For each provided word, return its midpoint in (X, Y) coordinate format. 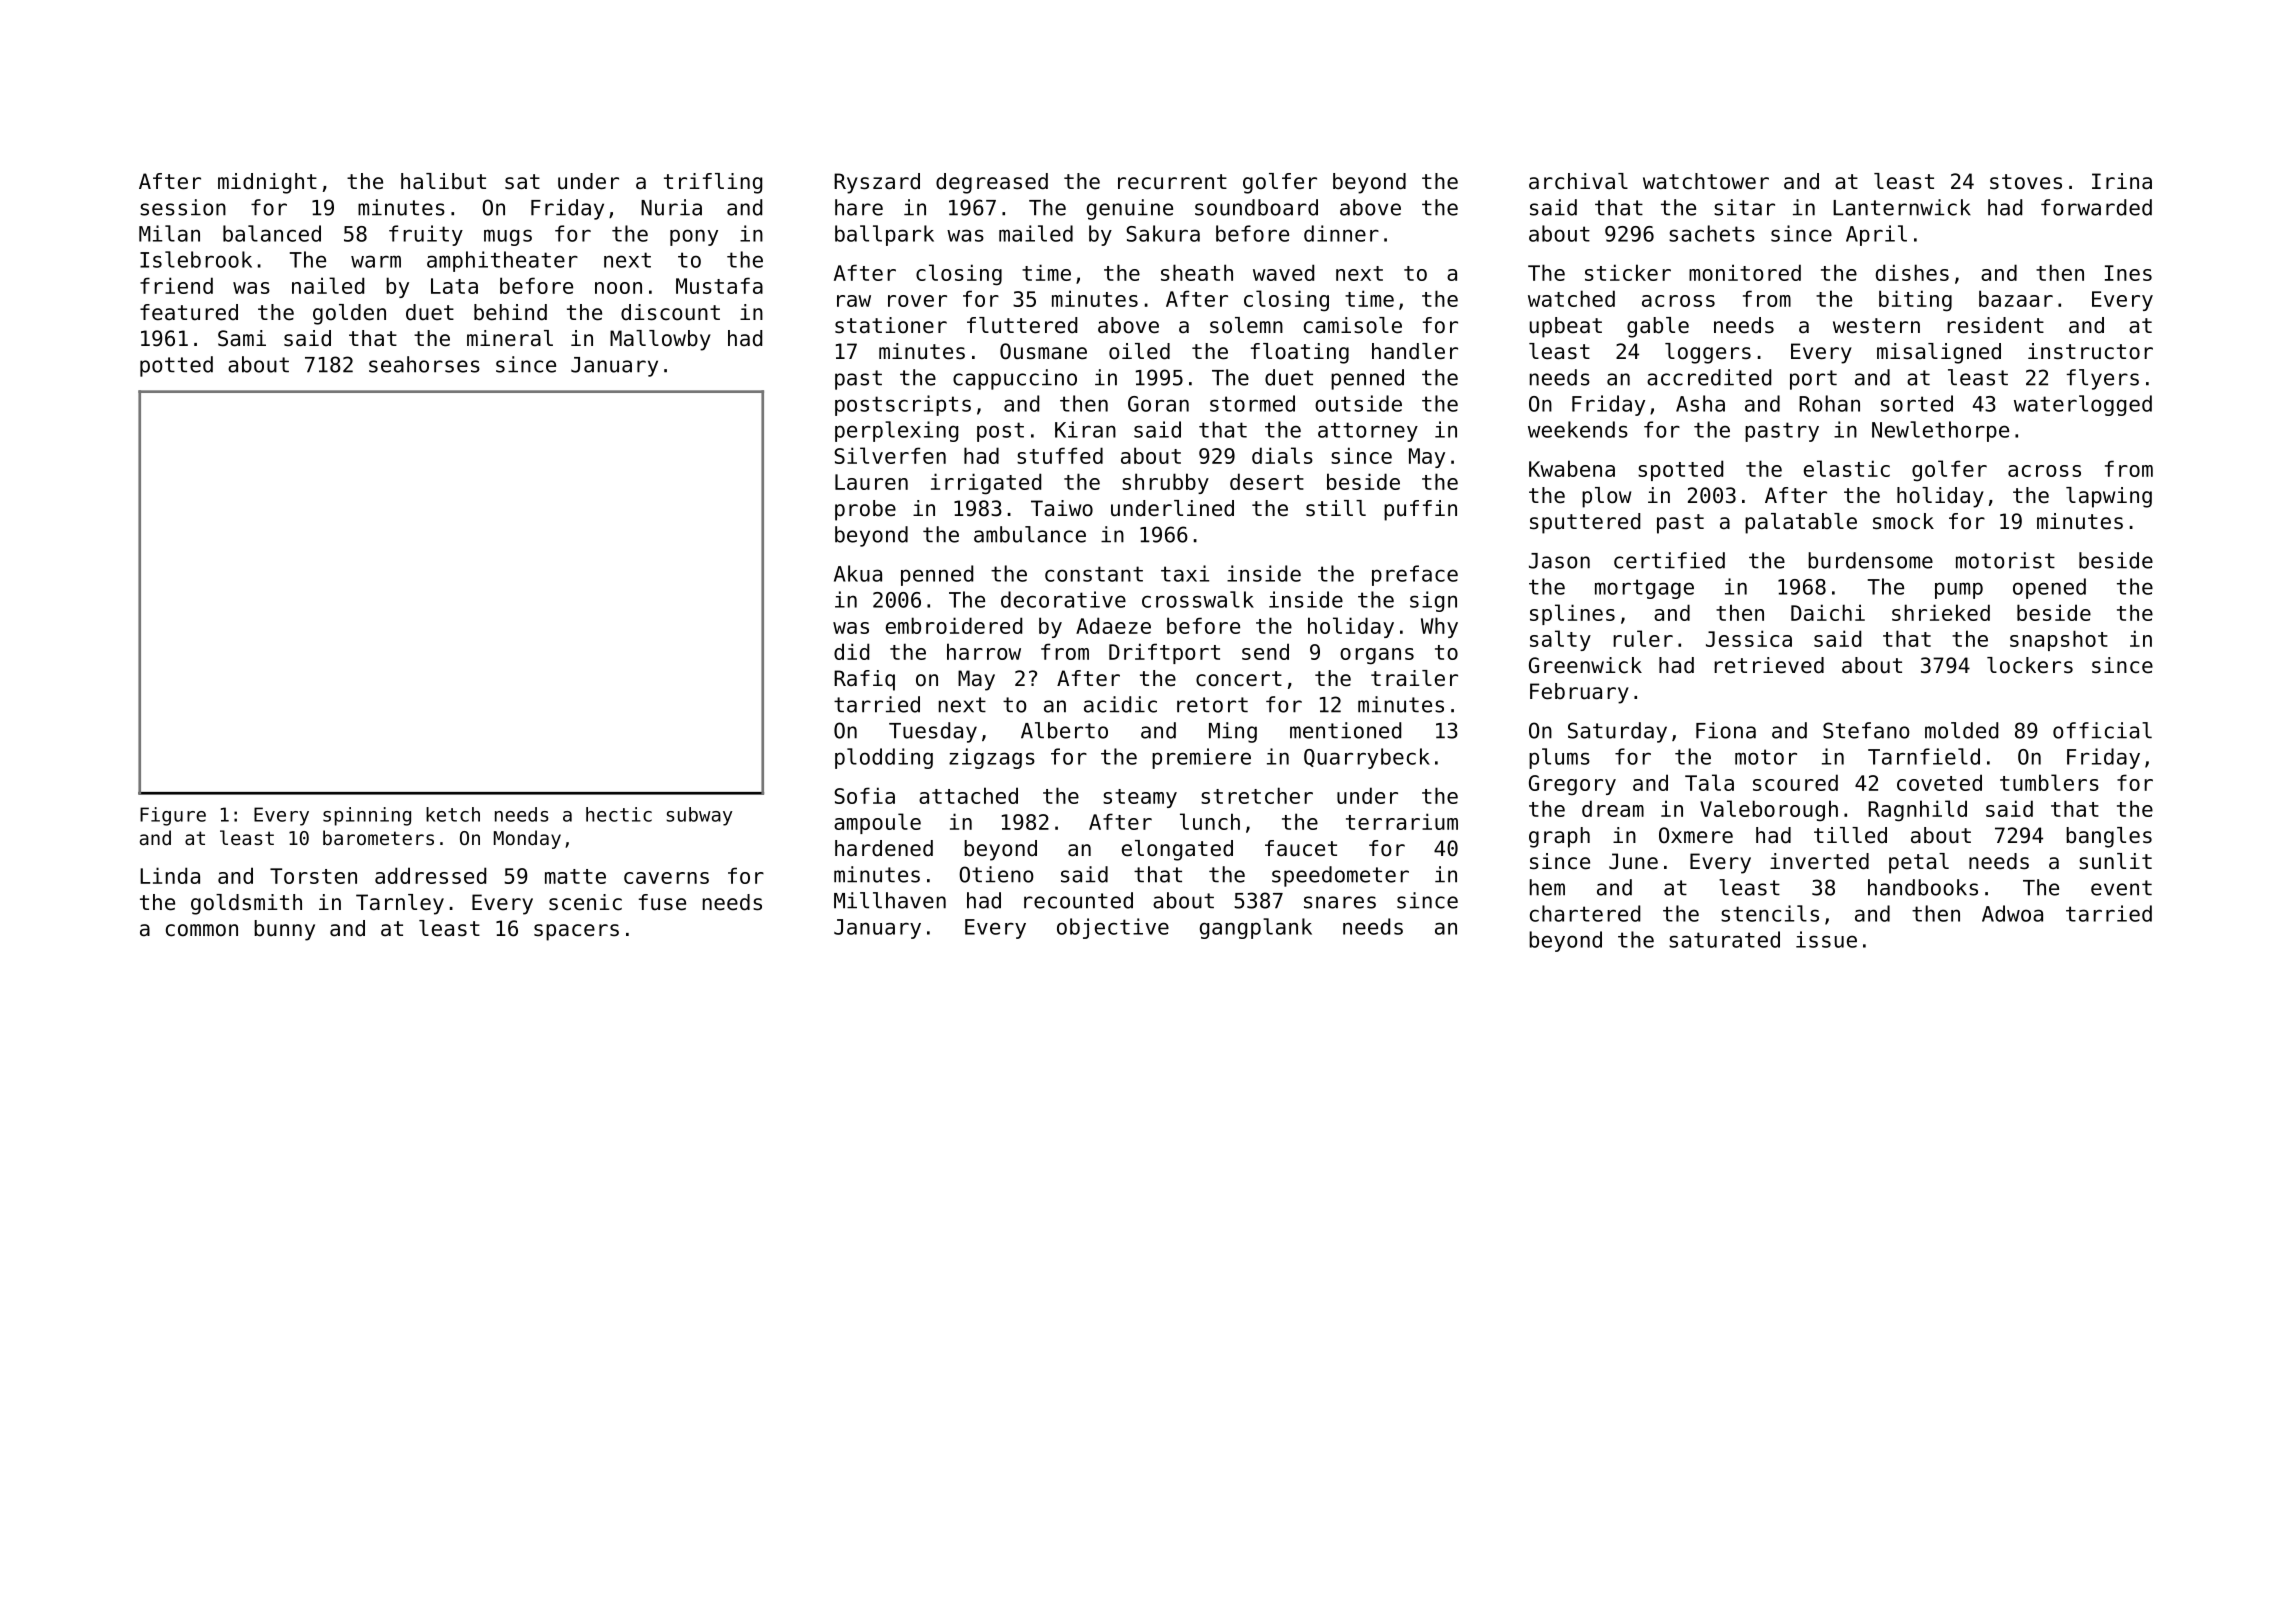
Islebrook (196, 259)
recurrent (1172, 182)
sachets (1712, 233)
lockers (2030, 665)
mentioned (1345, 730)
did (851, 651)
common (202, 930)
